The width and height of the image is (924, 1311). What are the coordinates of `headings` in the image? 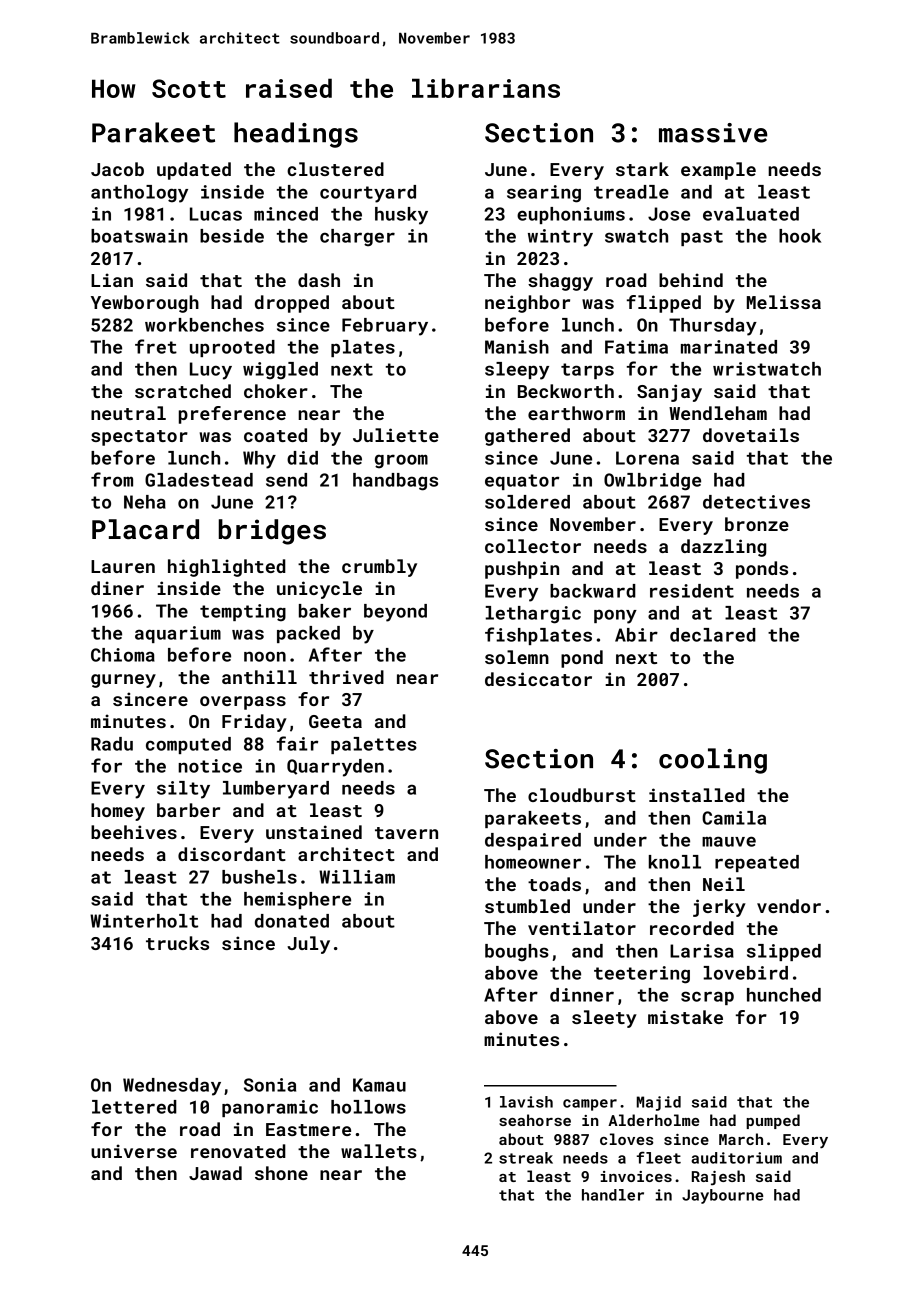 It's located at (296, 135).
